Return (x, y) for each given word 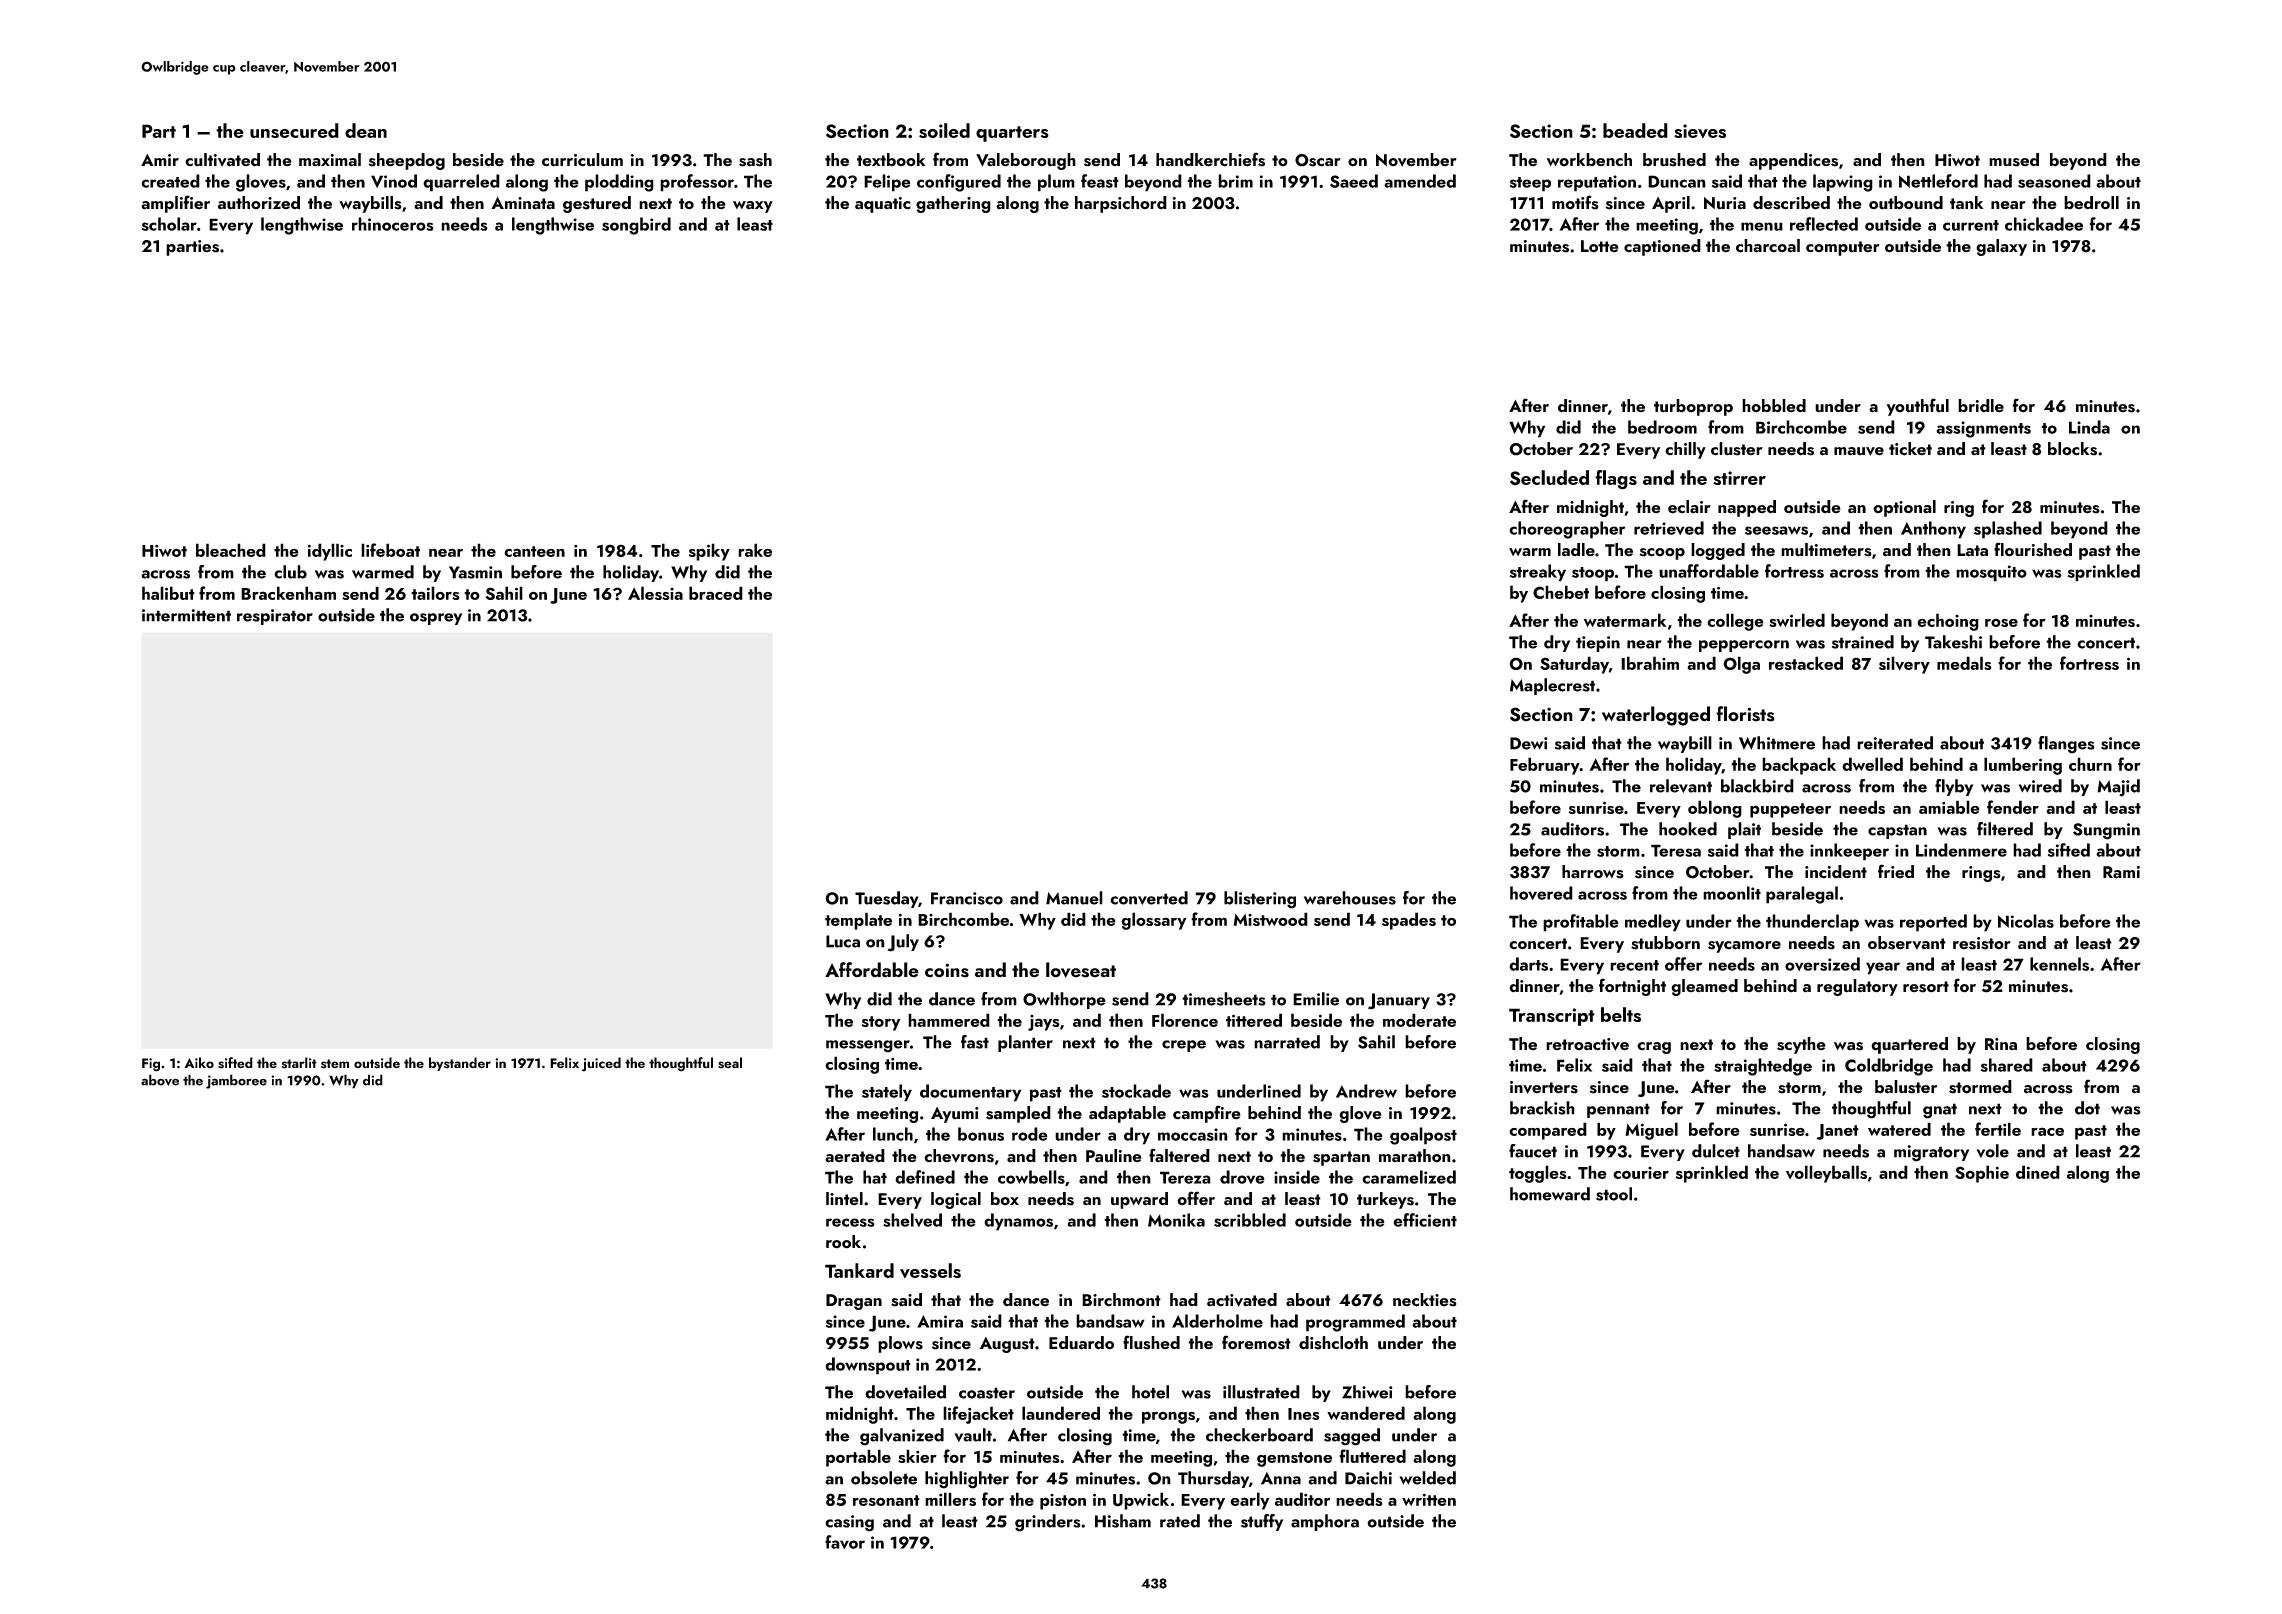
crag (1654, 1048)
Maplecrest (1552, 686)
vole (1992, 1151)
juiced (601, 1064)
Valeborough (1026, 161)
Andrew (1366, 1091)
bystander (460, 1064)
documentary (970, 1093)
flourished (2033, 549)
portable (858, 1458)
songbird (636, 226)
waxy (753, 207)
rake (755, 550)
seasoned (2054, 181)
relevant (1681, 786)
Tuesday (886, 899)
